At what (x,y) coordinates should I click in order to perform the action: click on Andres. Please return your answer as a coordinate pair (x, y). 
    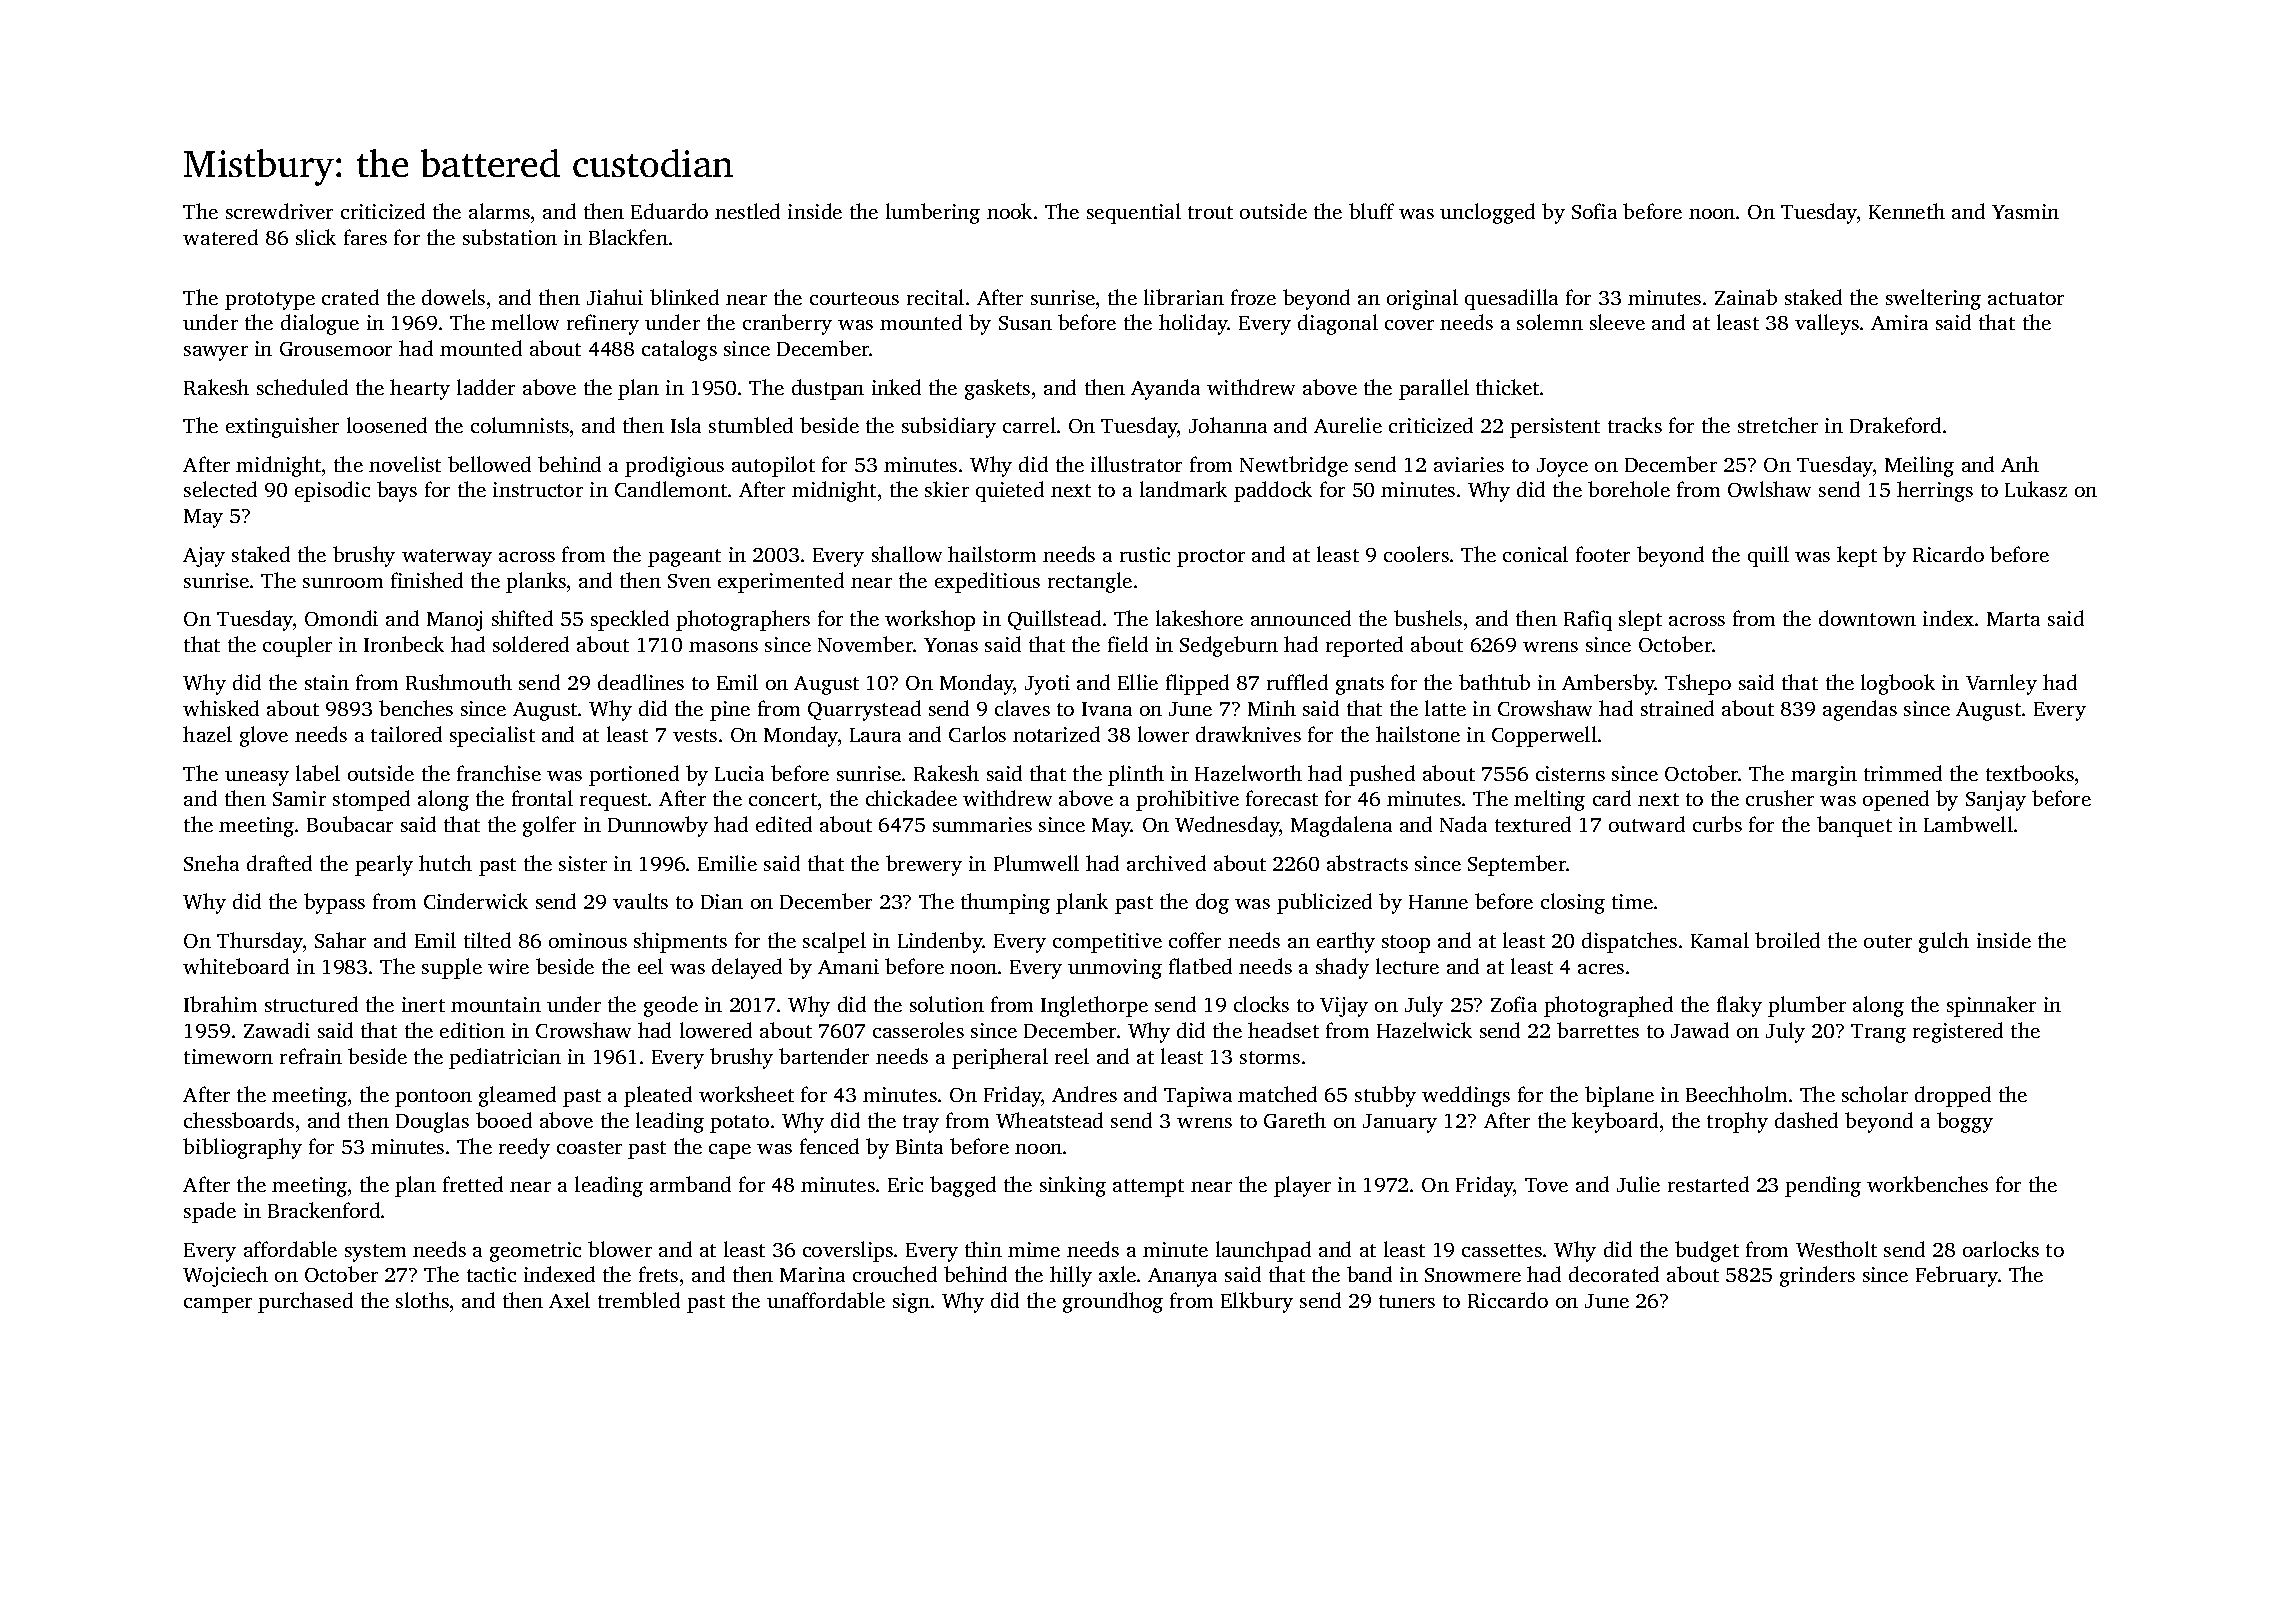
    Looking at the image, I should click on (1084, 1094).
